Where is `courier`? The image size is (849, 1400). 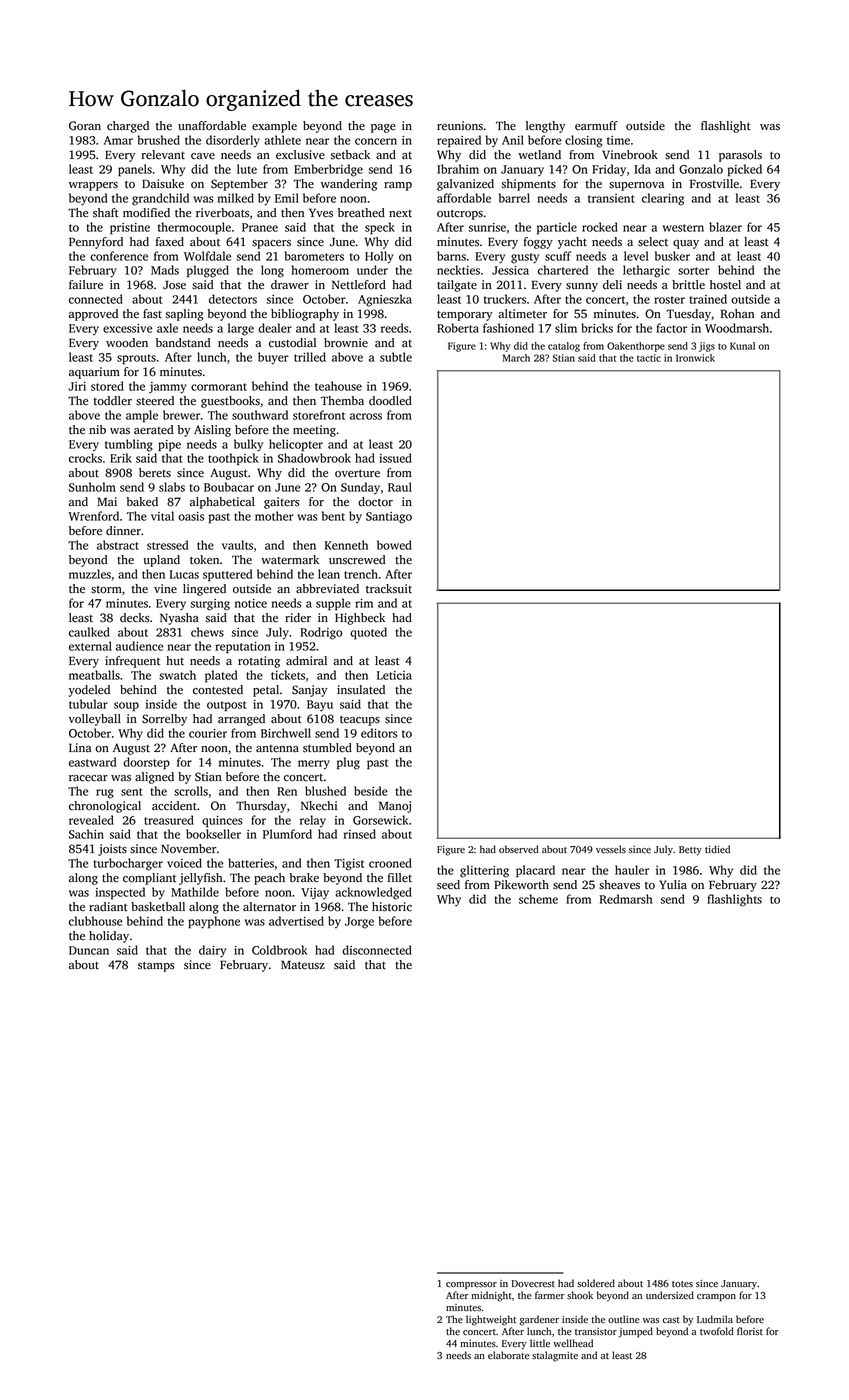
courier is located at coordinates (208, 733).
